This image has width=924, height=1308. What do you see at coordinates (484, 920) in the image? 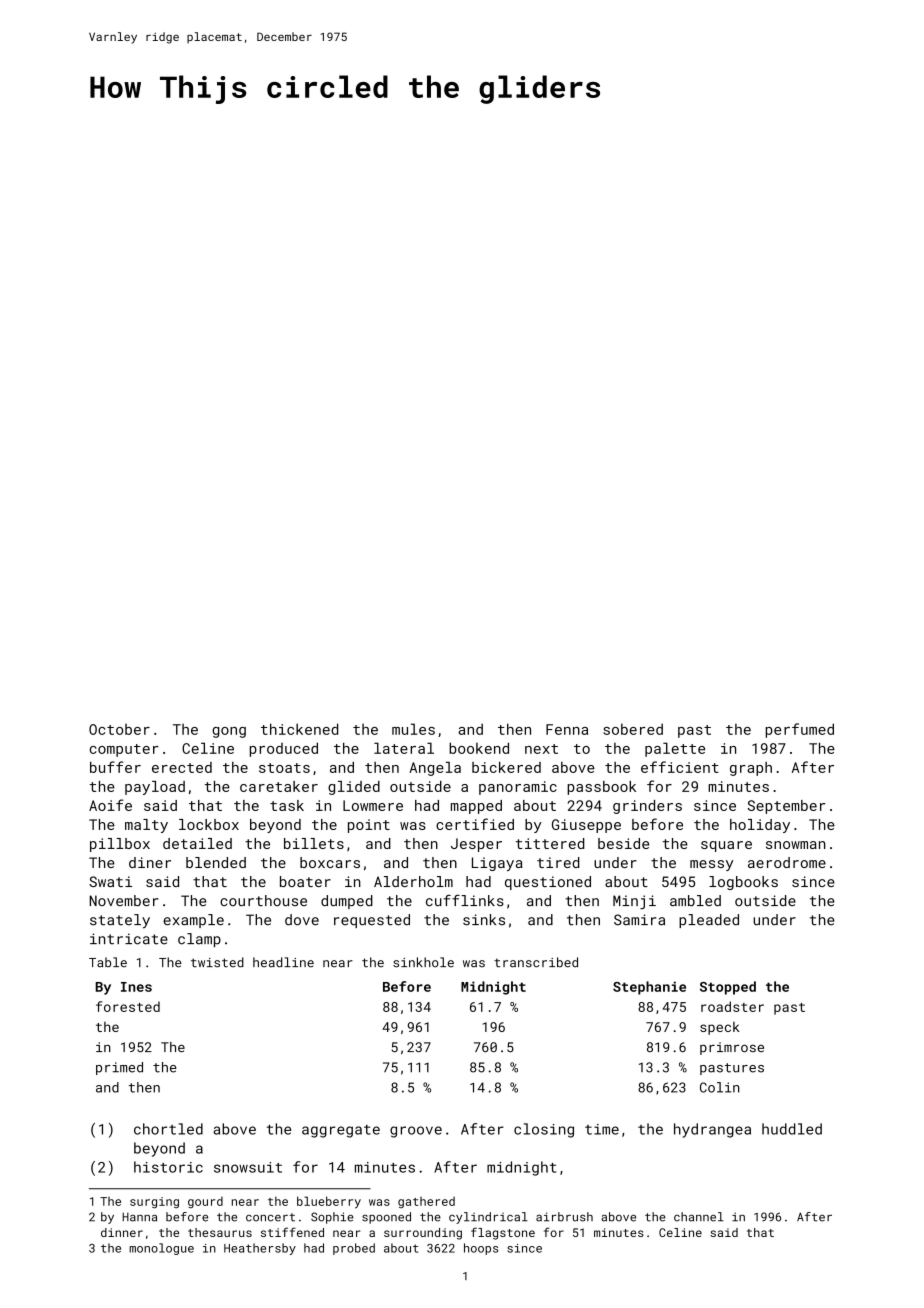
I see `sinks` at bounding box center [484, 920].
